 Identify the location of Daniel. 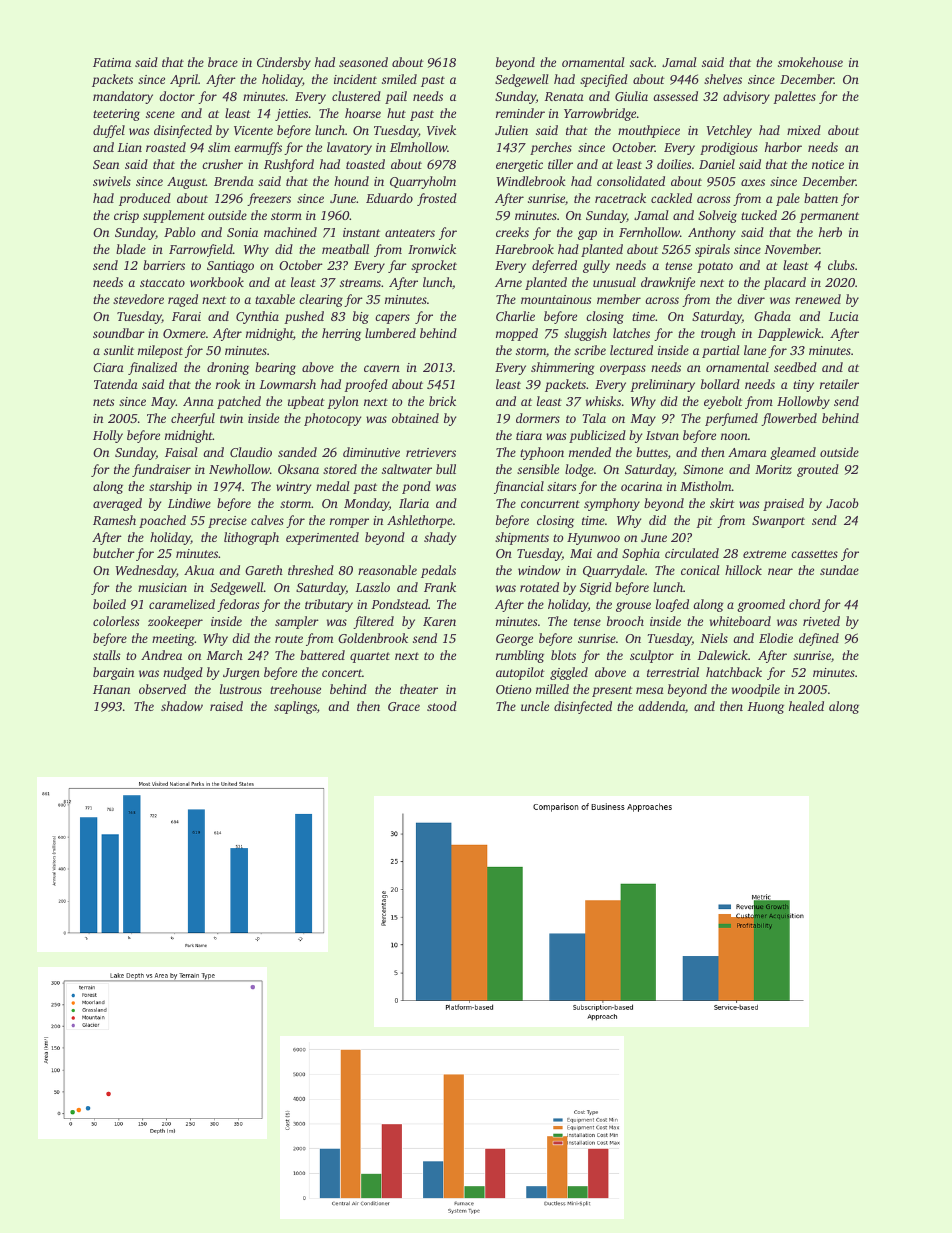
(717, 164).
